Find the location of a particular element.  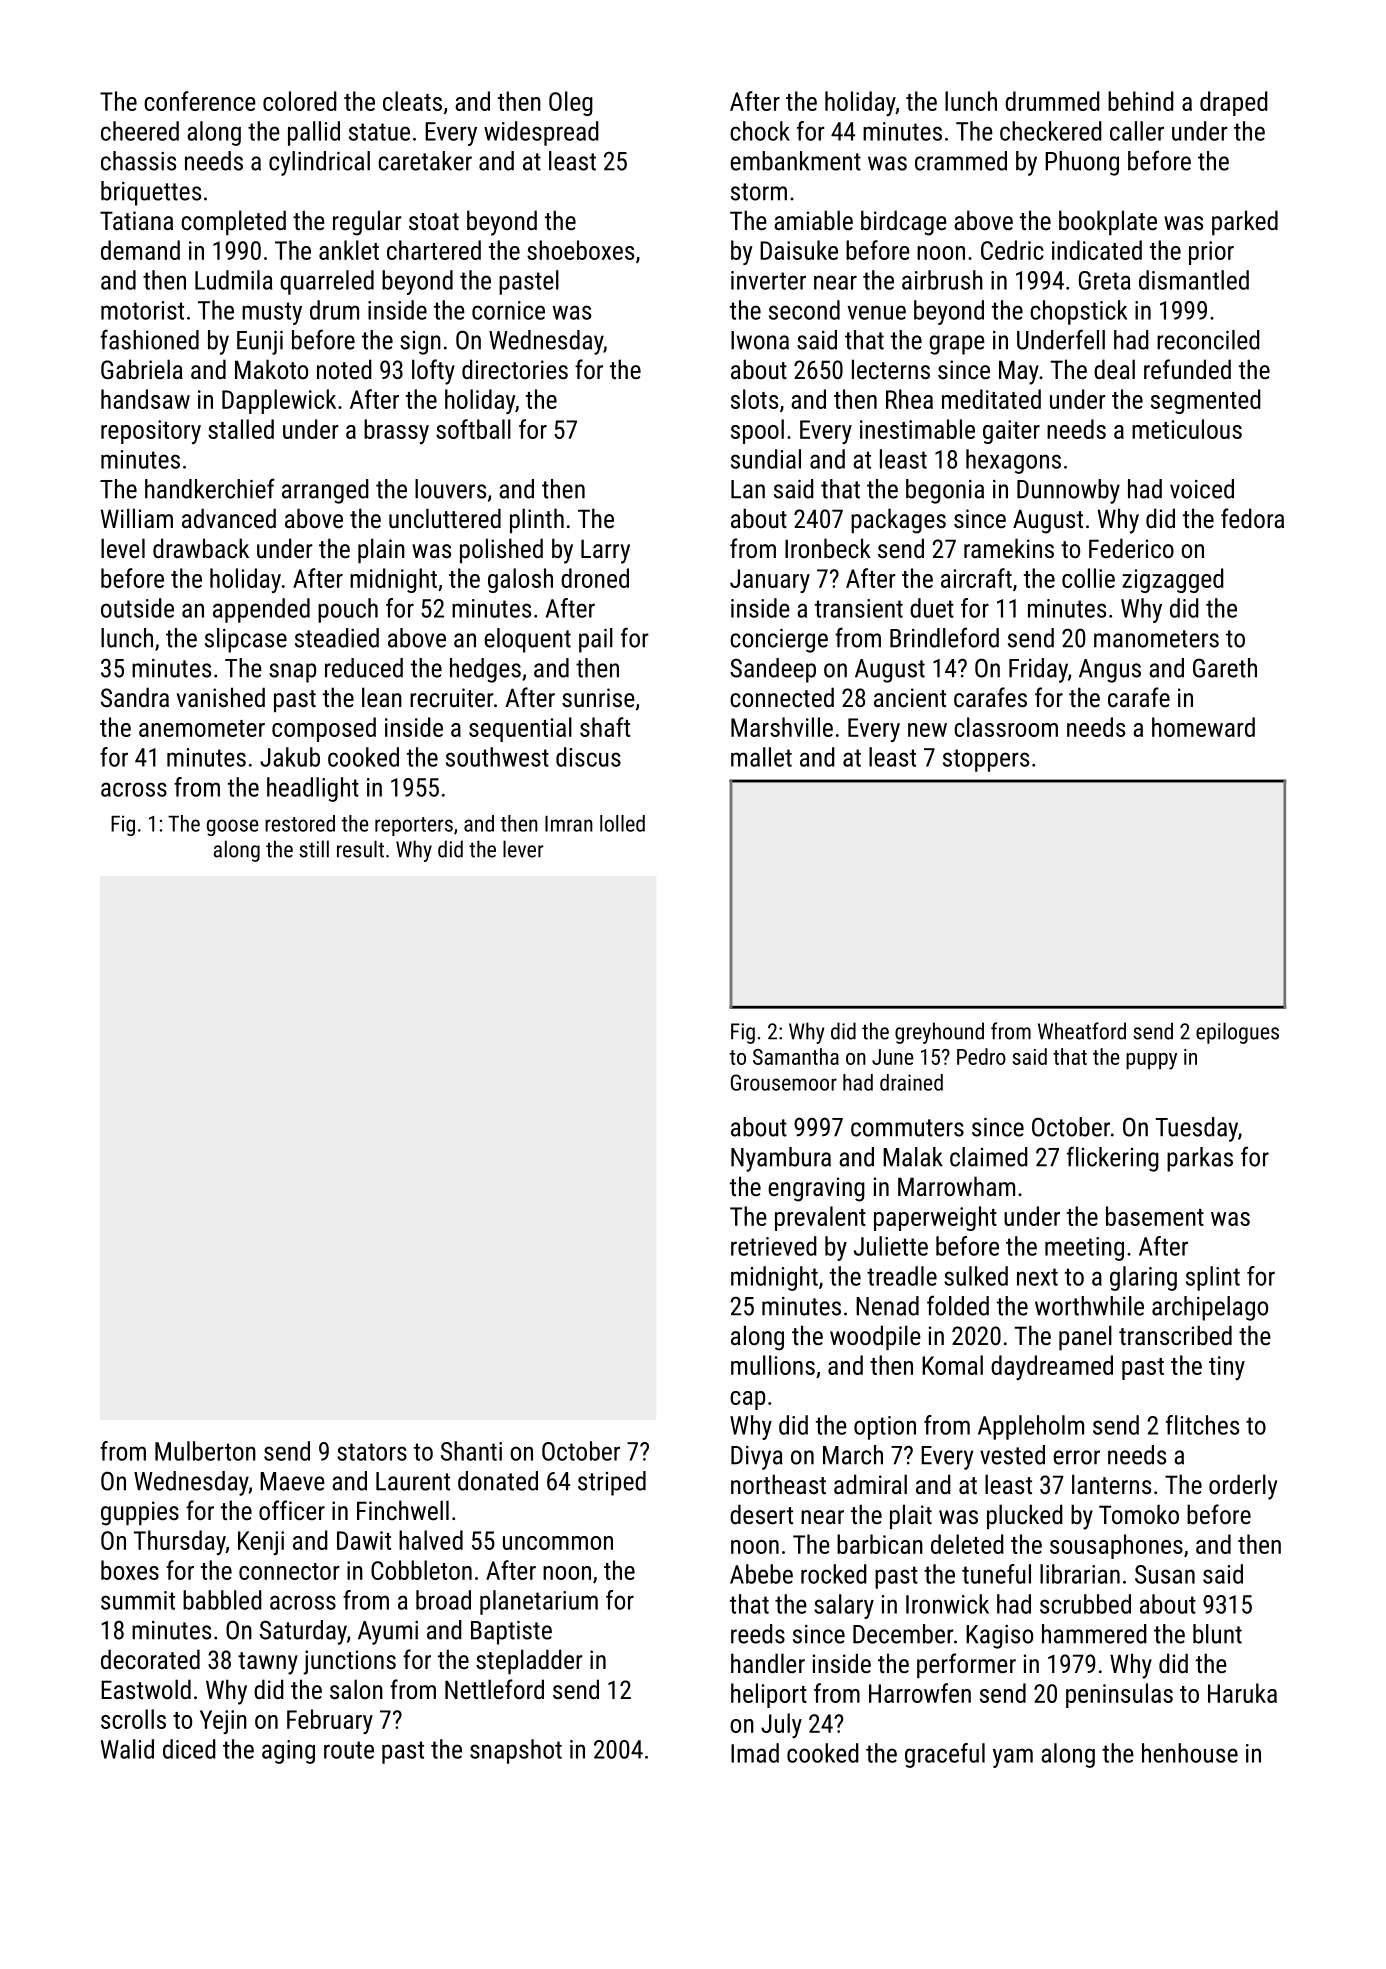

goose is located at coordinates (232, 827).
